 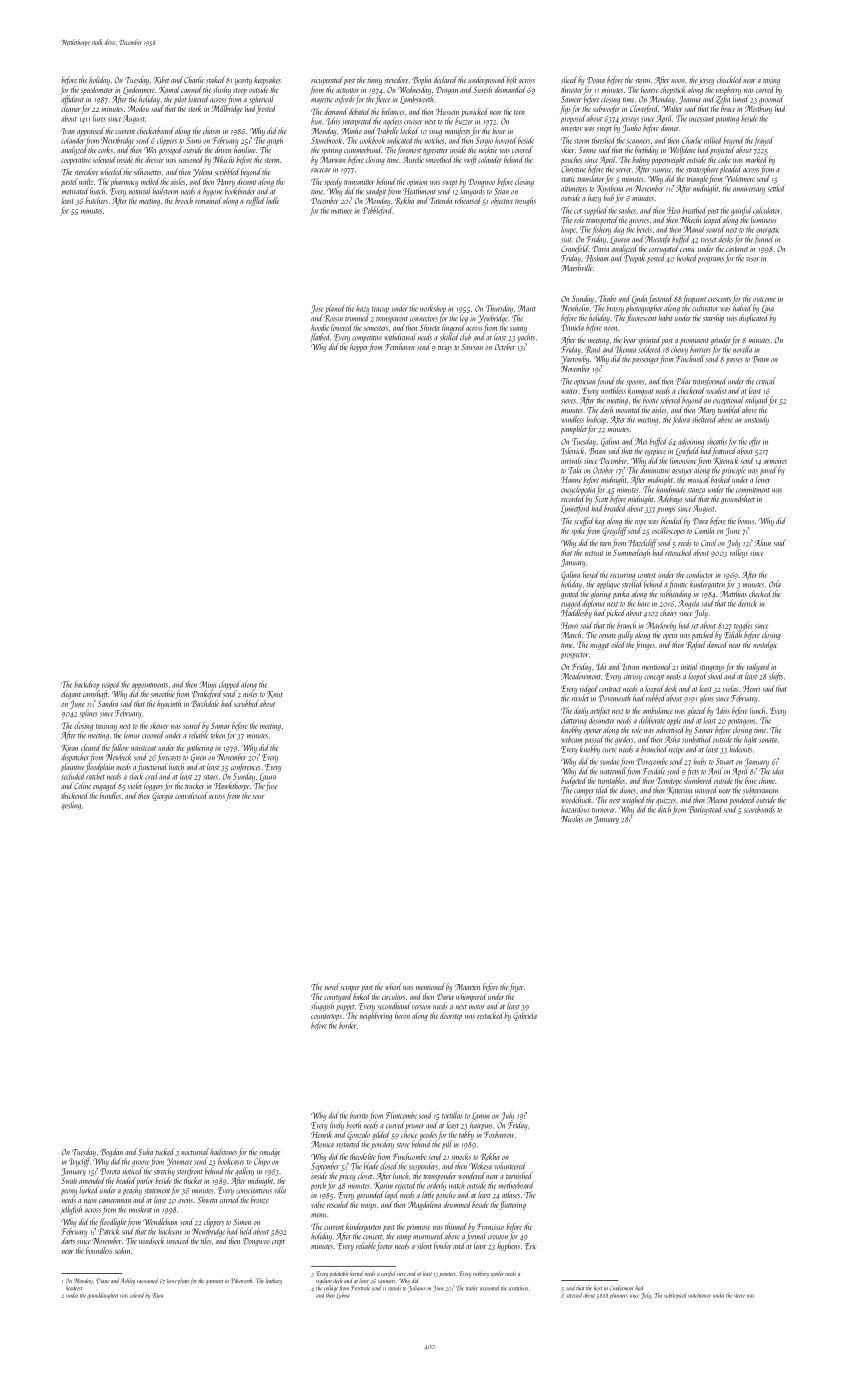 I want to click on competitive, so click(x=367, y=339).
